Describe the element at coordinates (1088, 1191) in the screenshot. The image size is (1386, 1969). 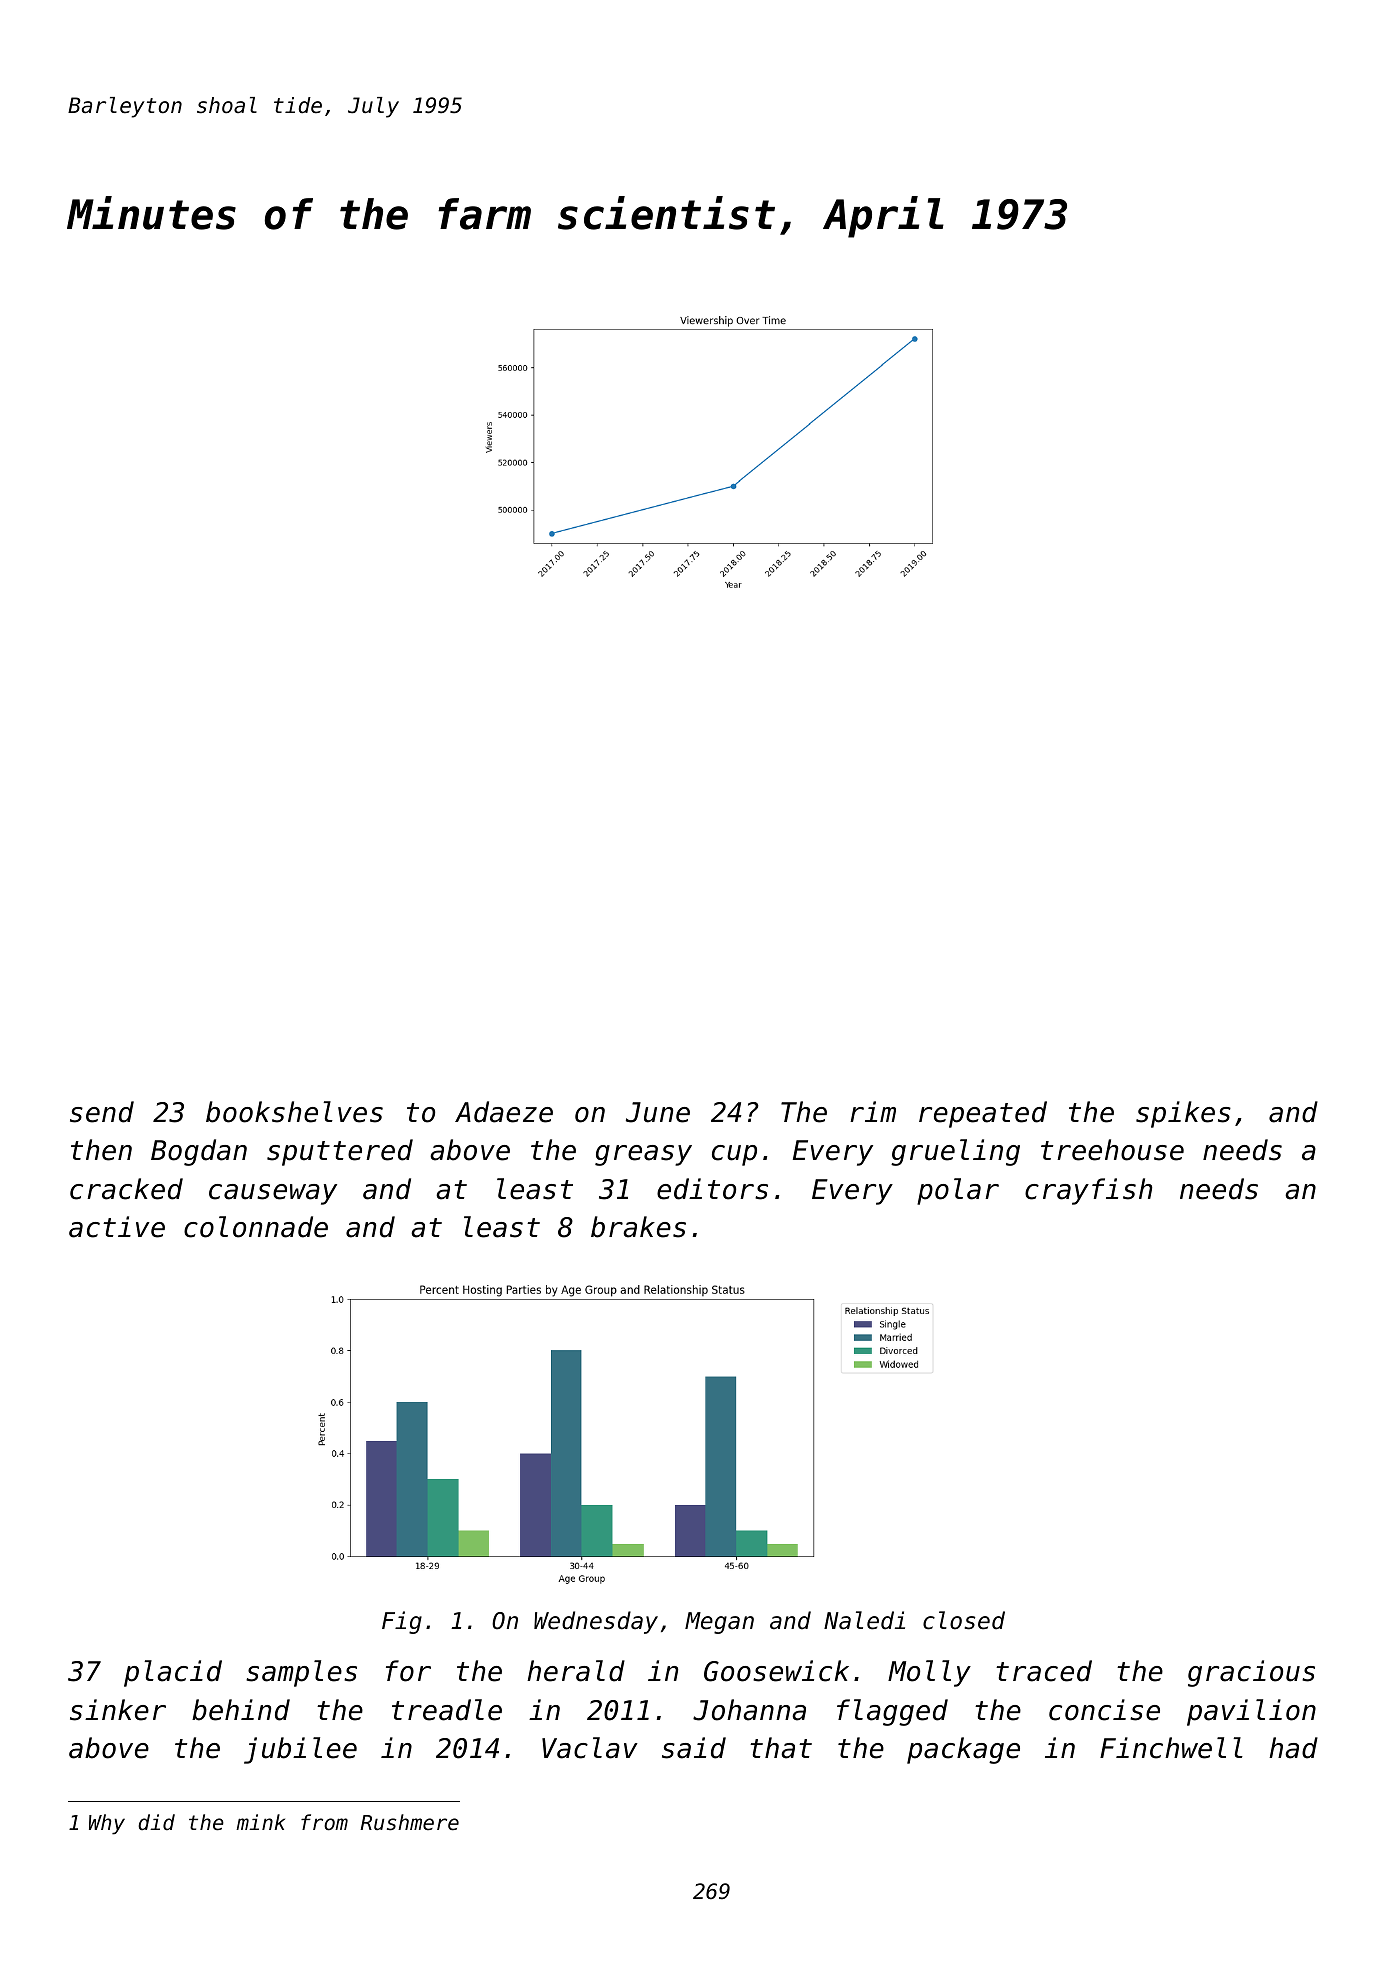
I see `crayfish` at that location.
